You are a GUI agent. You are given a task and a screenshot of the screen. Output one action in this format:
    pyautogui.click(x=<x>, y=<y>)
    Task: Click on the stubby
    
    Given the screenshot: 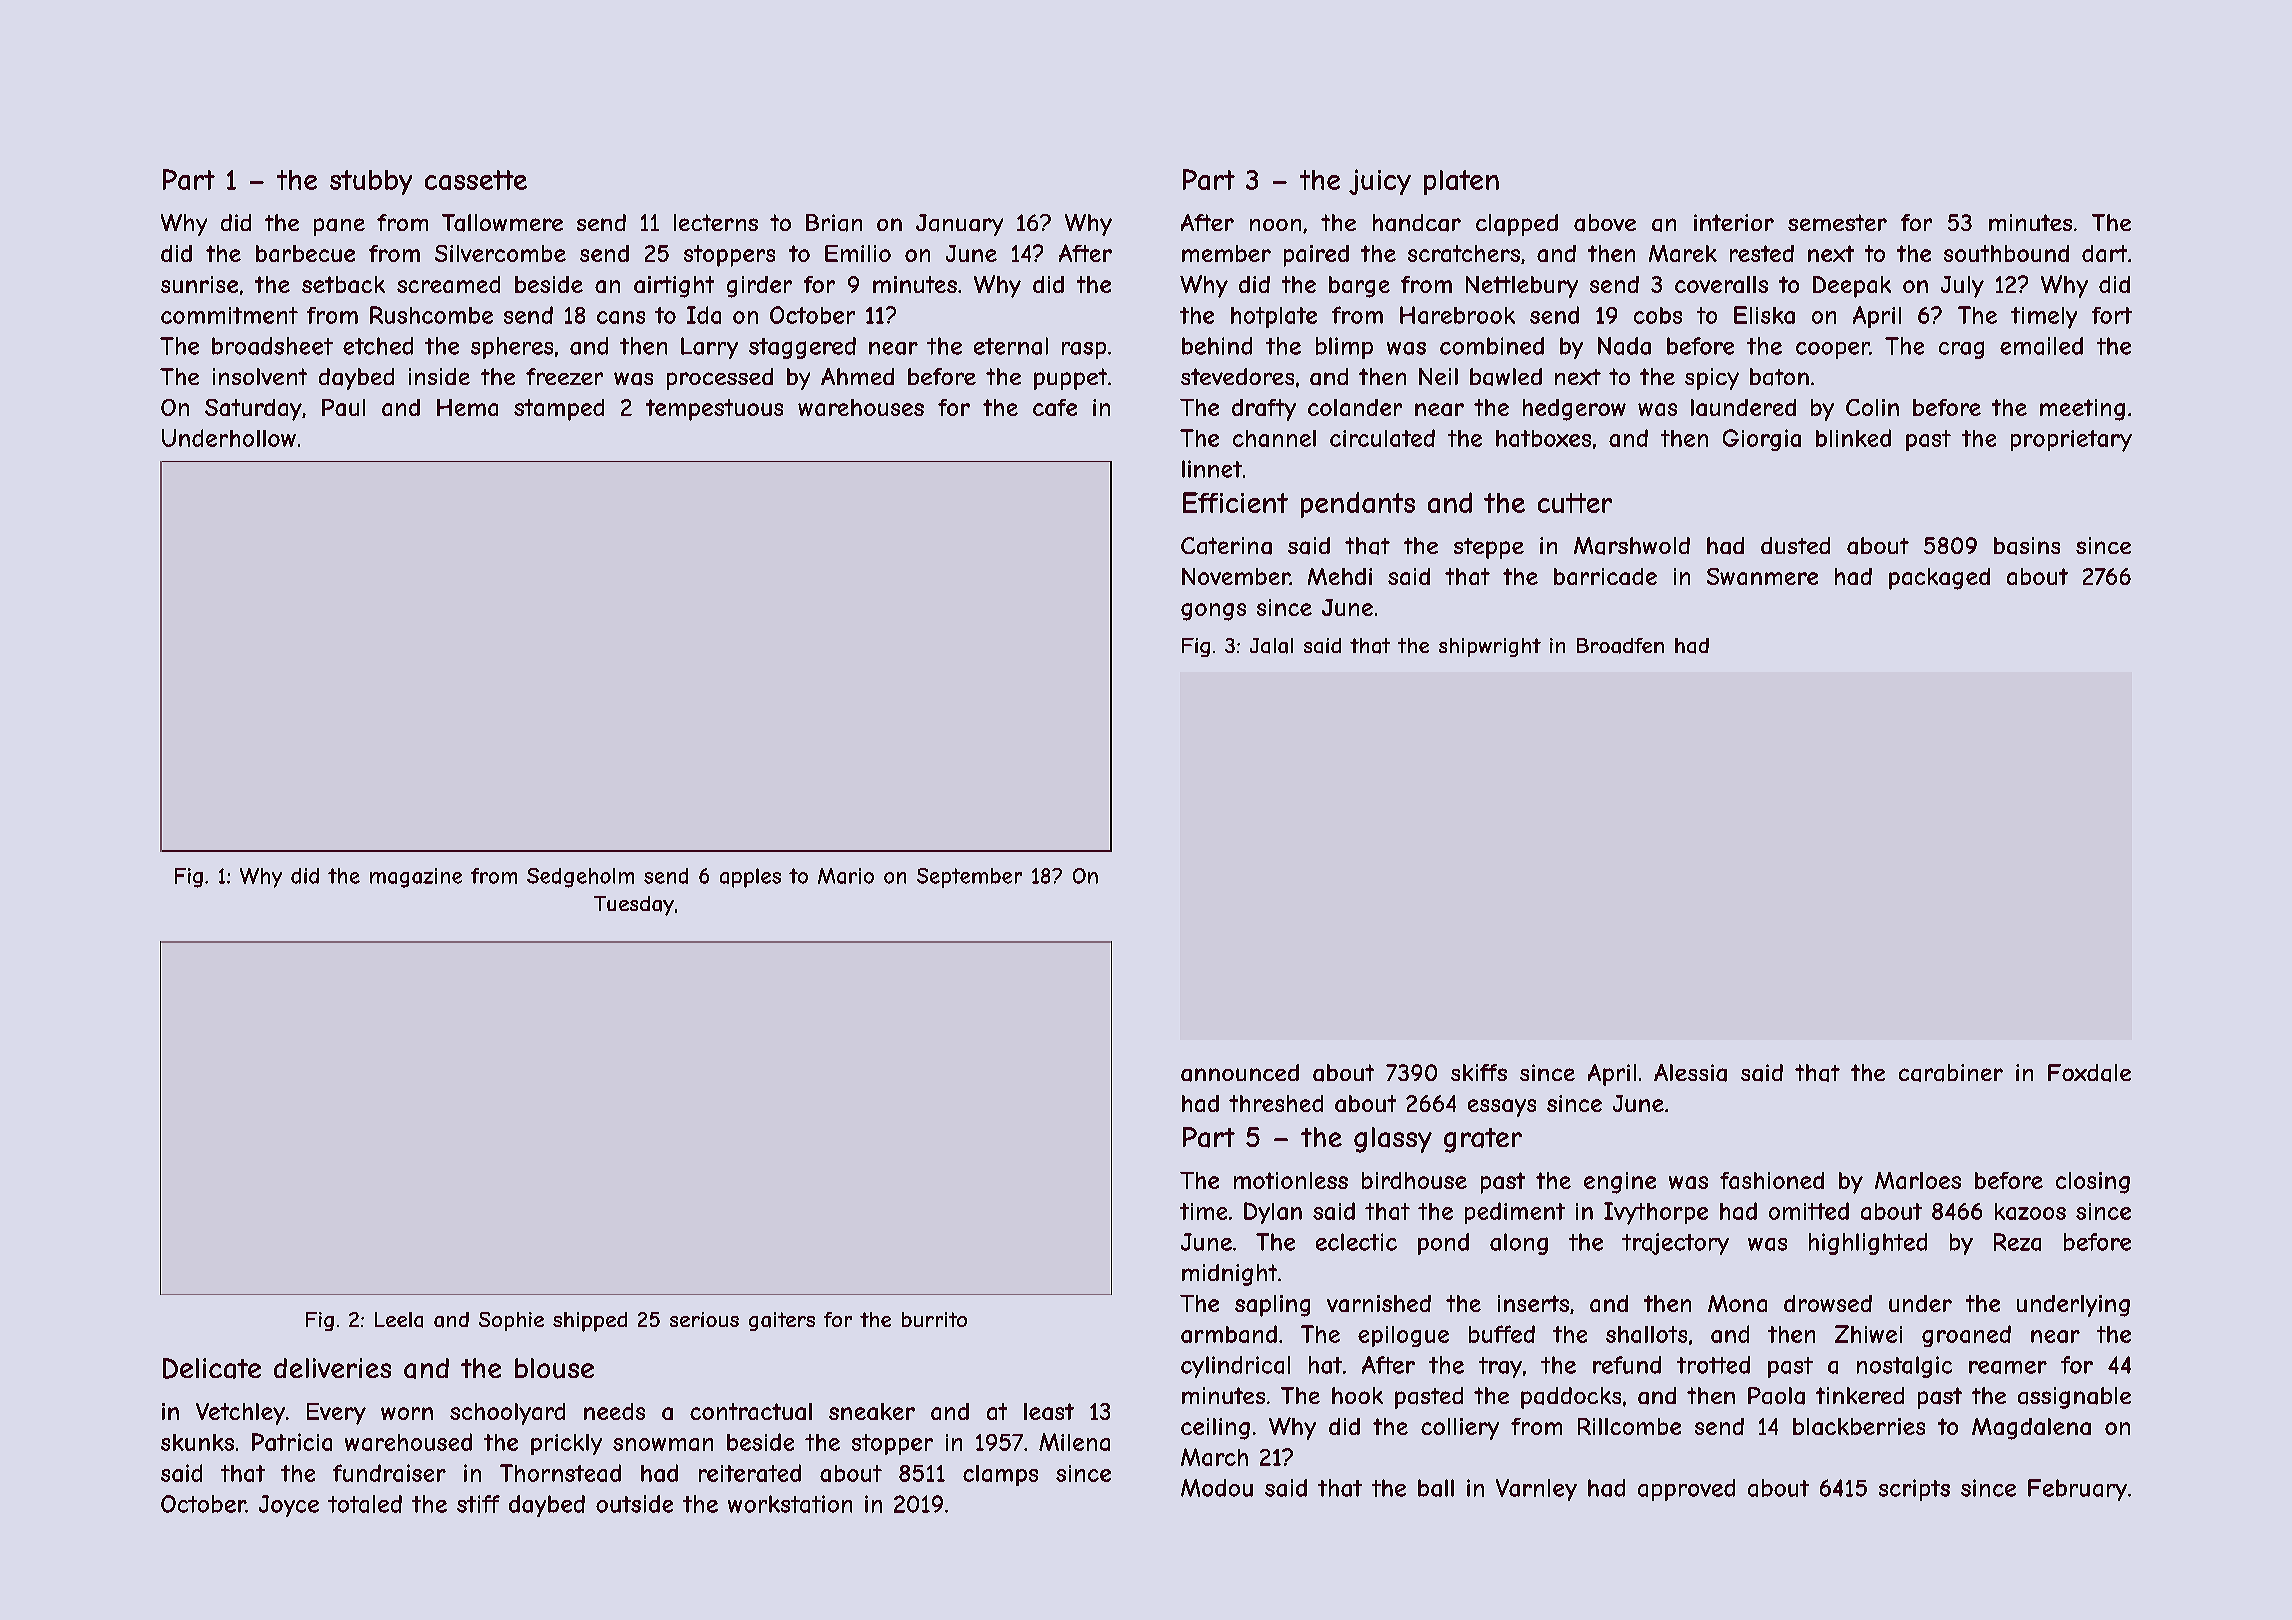 What is the action you would take?
    pyautogui.click(x=371, y=182)
